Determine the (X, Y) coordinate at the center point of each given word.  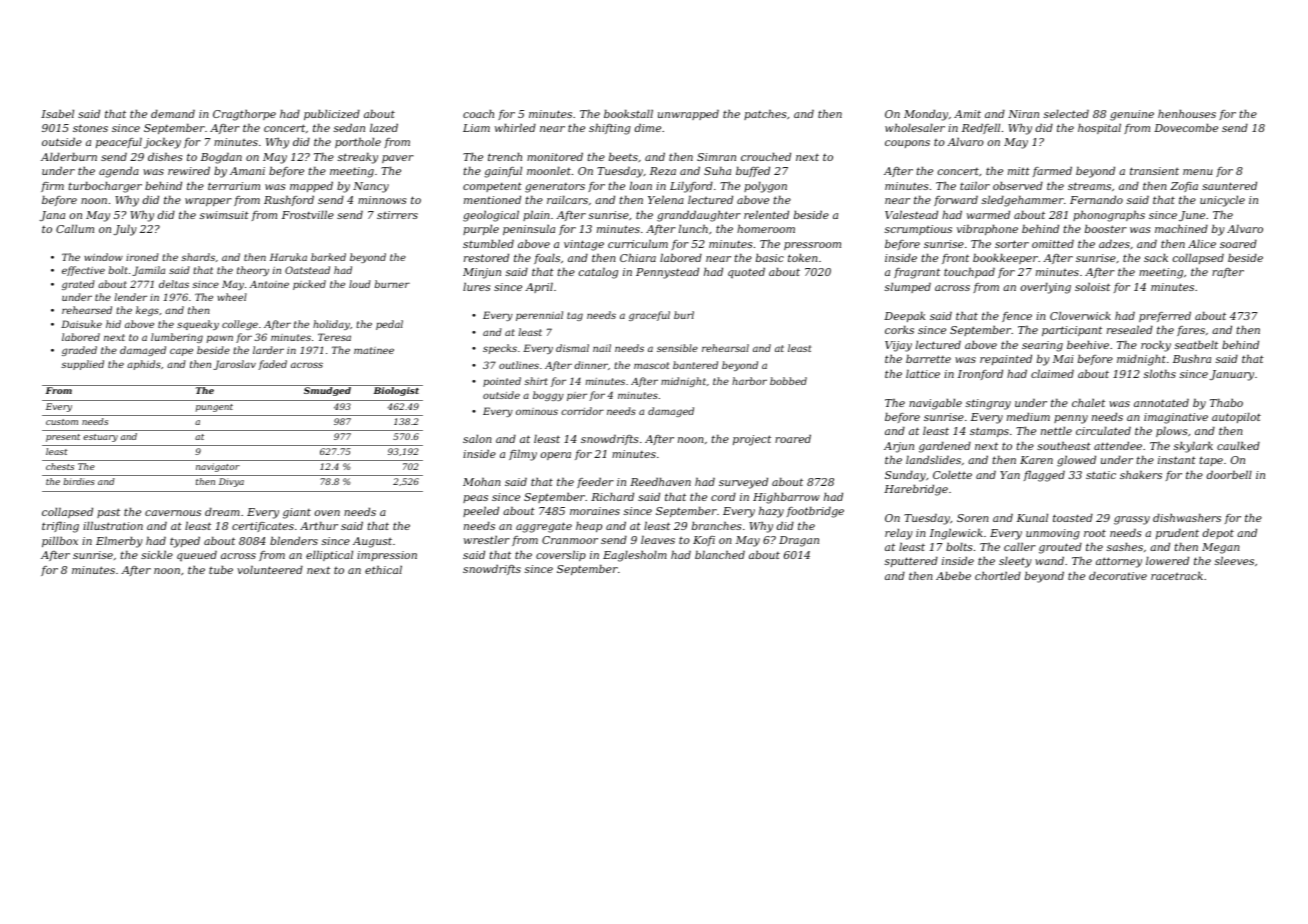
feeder (595, 483)
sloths (1160, 373)
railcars (567, 199)
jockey (162, 143)
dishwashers (1187, 517)
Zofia (1184, 187)
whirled (515, 127)
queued (197, 556)
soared (1238, 243)
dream (222, 511)
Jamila (148, 271)
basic (770, 257)
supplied (82, 365)
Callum (75, 228)
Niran (1023, 114)
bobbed (788, 381)
